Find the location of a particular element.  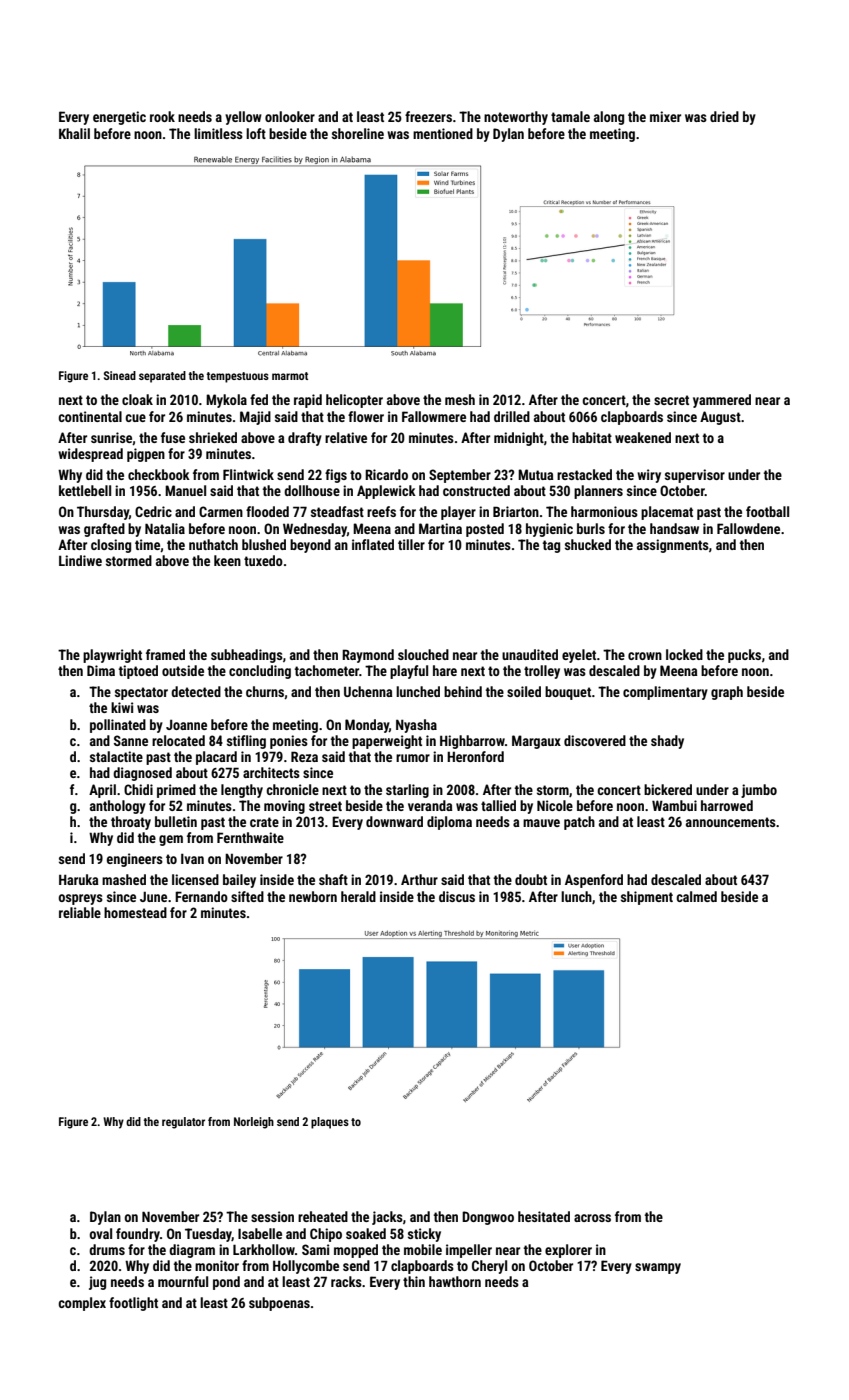

homestead is located at coordinates (135, 912).
